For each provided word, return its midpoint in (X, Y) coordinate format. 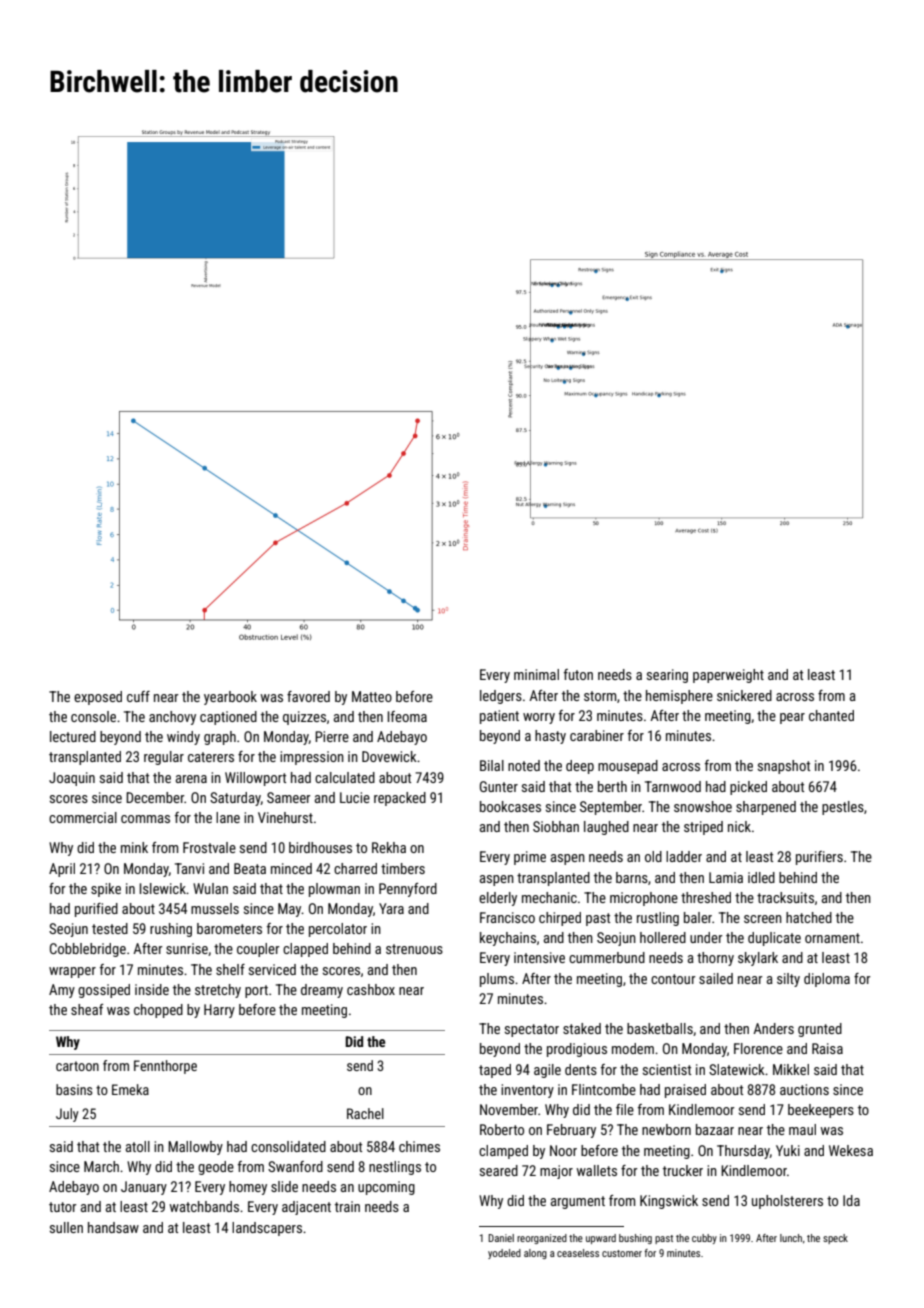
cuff (138, 696)
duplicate (774, 939)
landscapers (267, 1229)
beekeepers (821, 1111)
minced (291, 868)
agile (547, 1071)
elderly (498, 899)
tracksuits (785, 897)
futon (578, 674)
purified (96, 910)
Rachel (365, 1113)
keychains (508, 939)
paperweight (728, 676)
